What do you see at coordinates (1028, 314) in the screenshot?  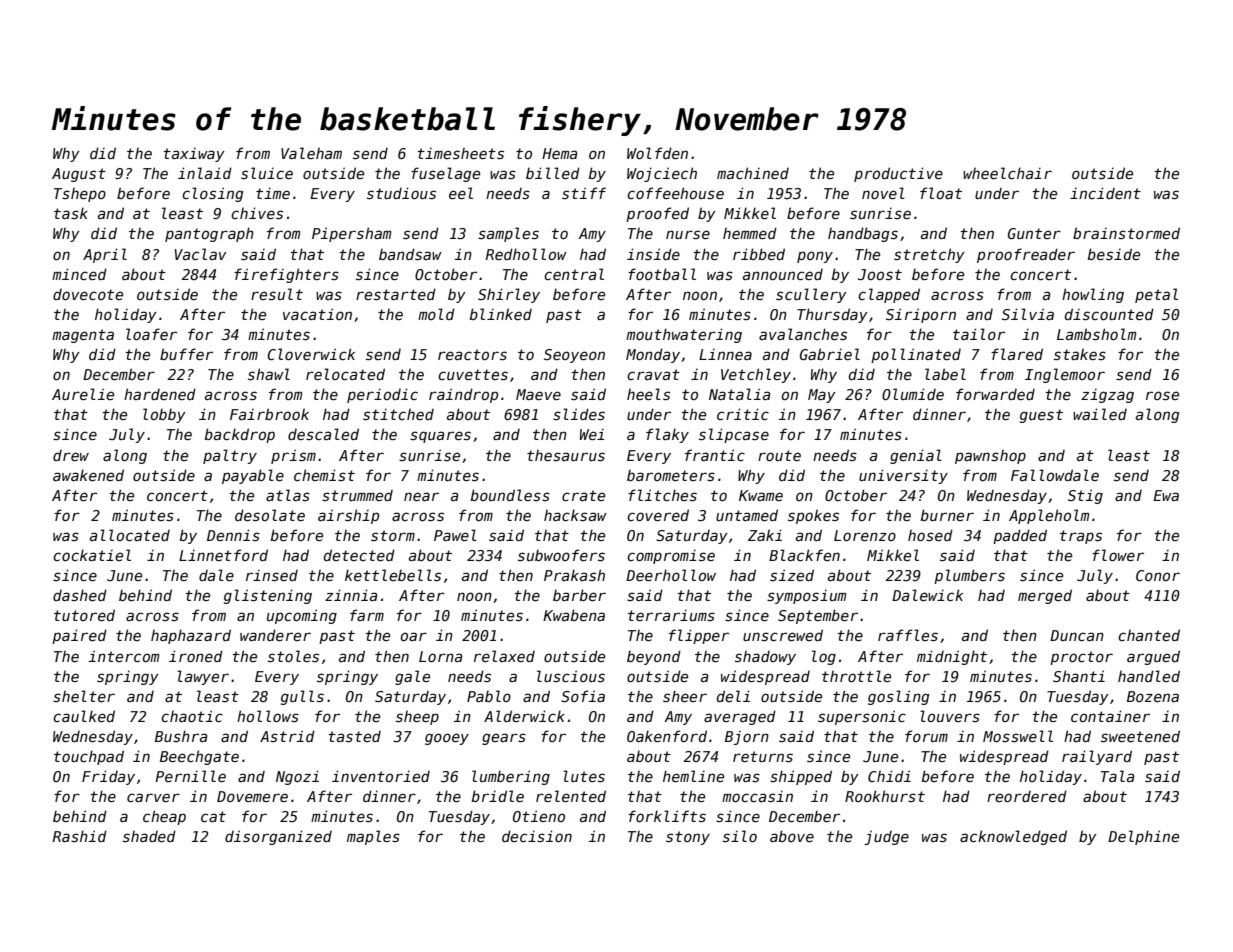 I see `Silvia` at bounding box center [1028, 314].
